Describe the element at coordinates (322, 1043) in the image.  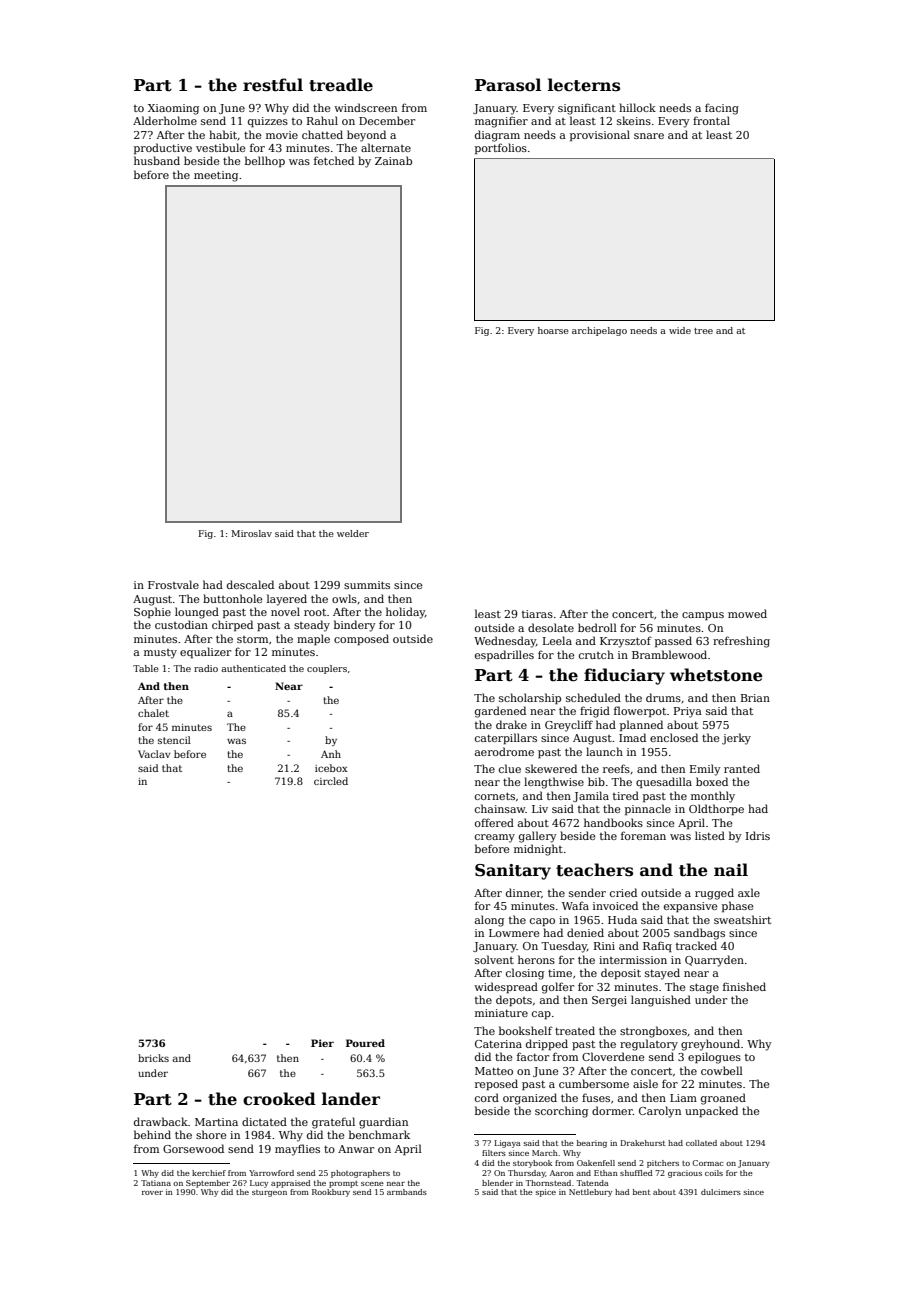
I see `Pier` at that location.
